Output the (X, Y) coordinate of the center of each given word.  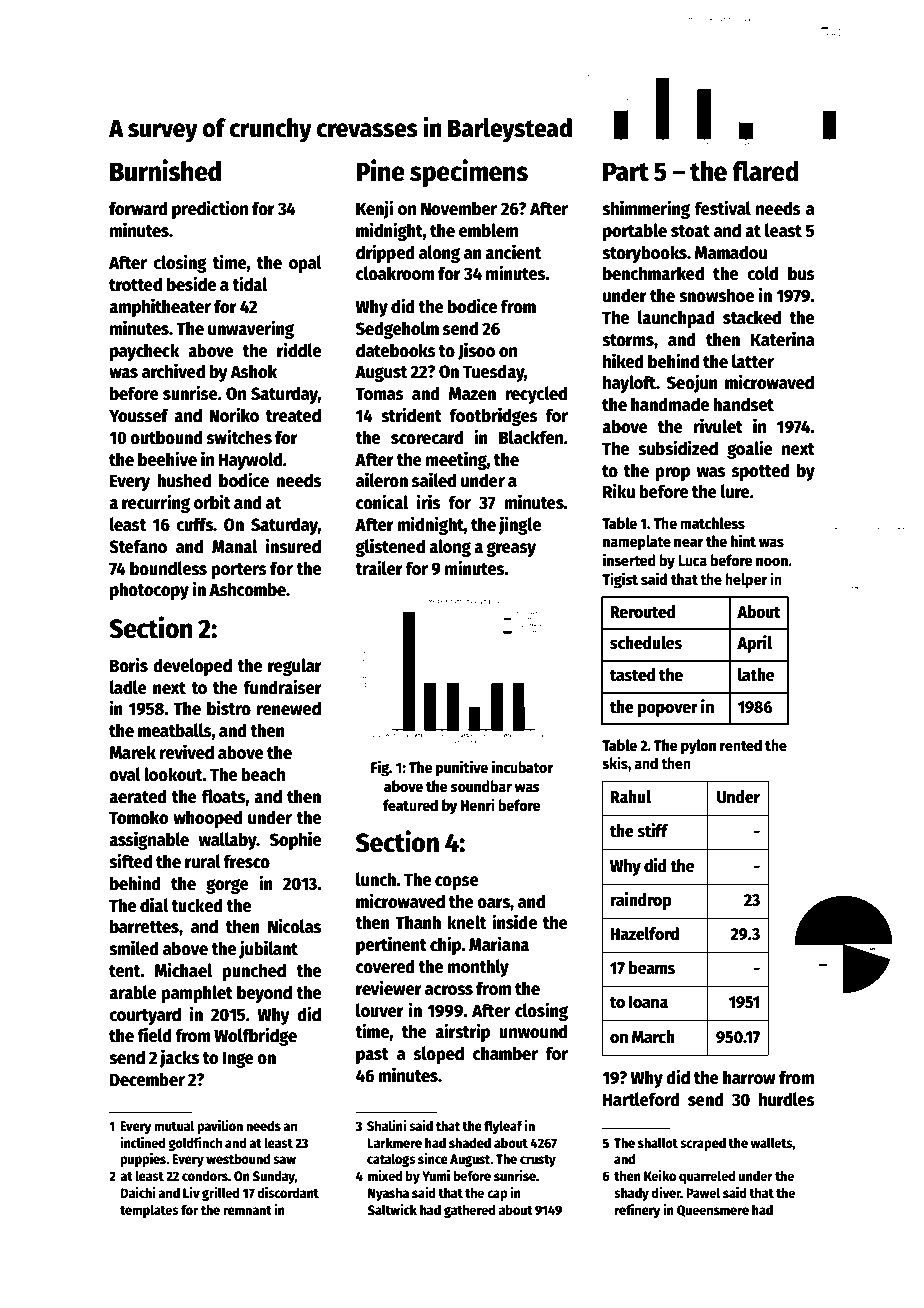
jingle (520, 525)
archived (173, 371)
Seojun (692, 383)
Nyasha (388, 1194)
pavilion (220, 1127)
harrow (749, 1077)
